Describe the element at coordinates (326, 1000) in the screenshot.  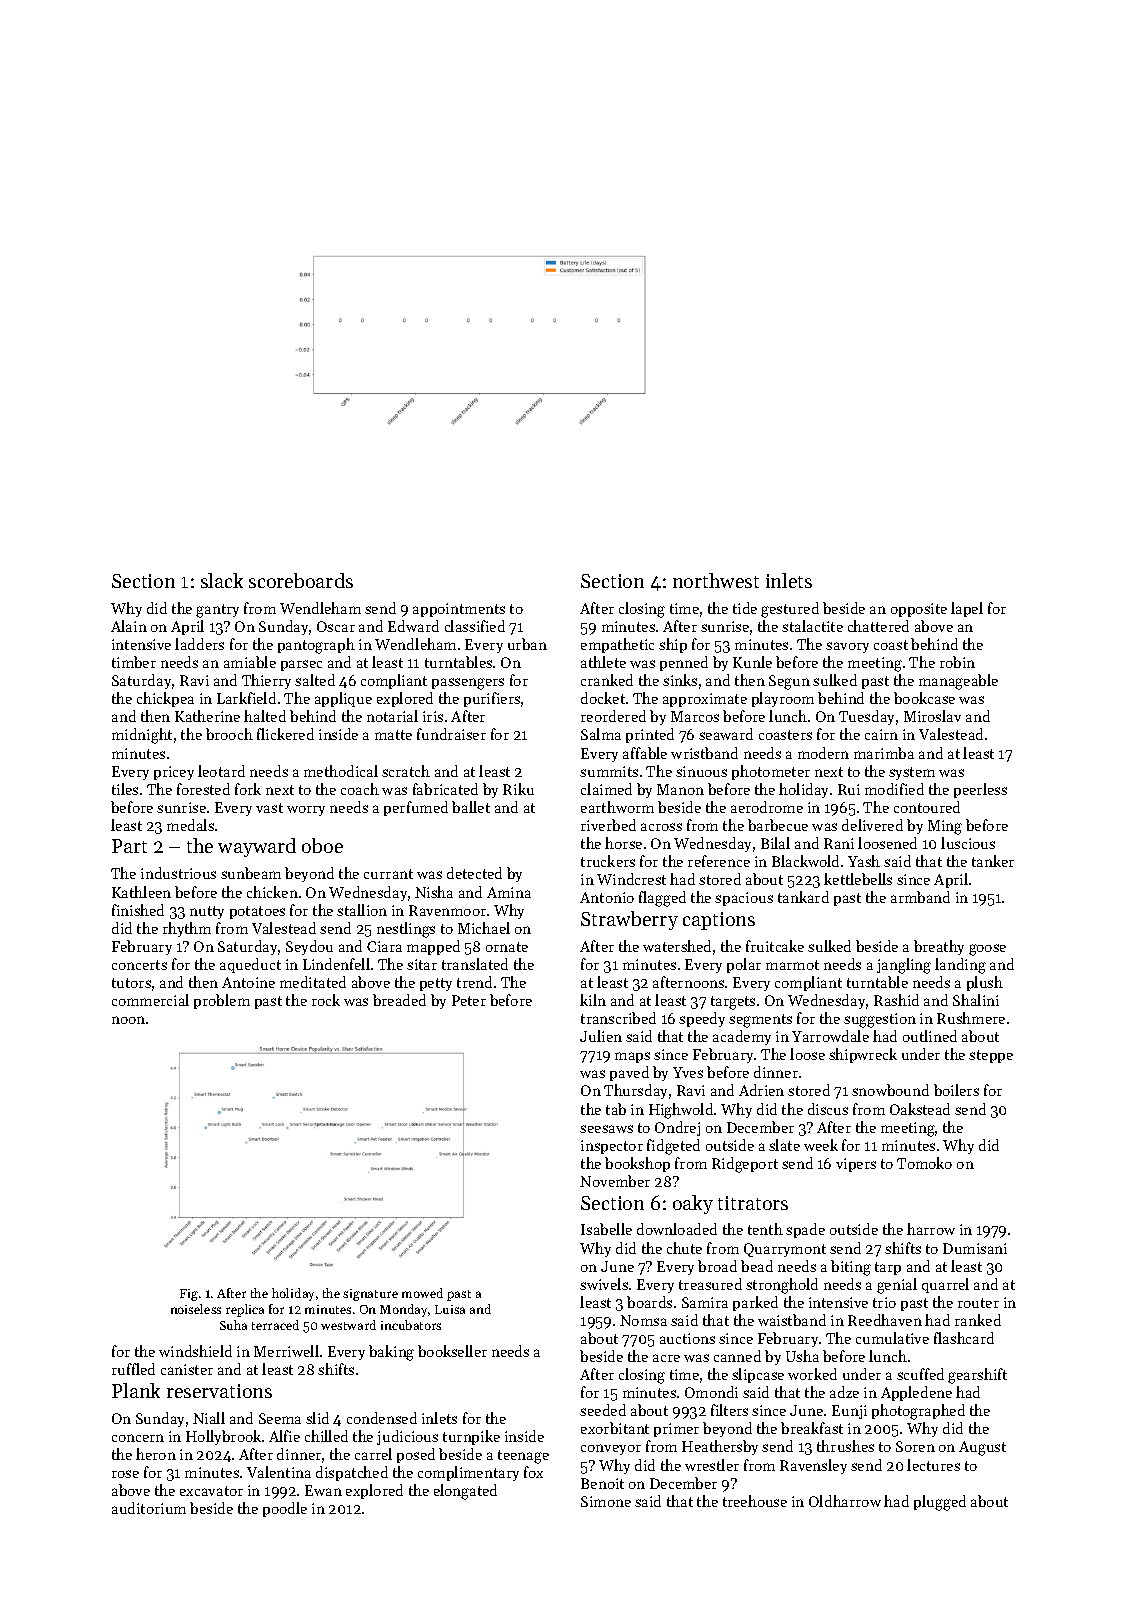
I see `rock` at that location.
